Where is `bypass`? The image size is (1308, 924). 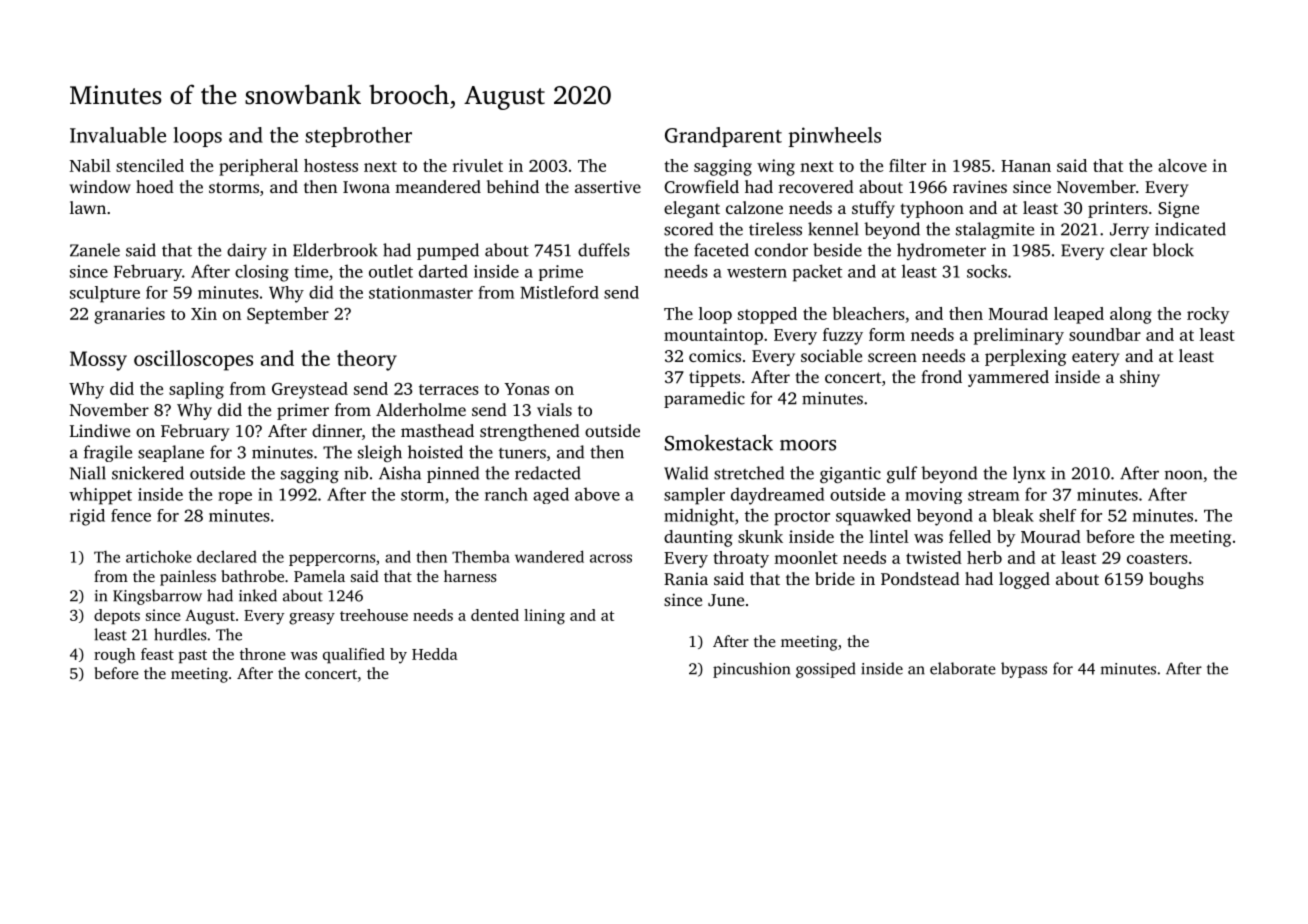
bypass is located at coordinates (1024, 670).
